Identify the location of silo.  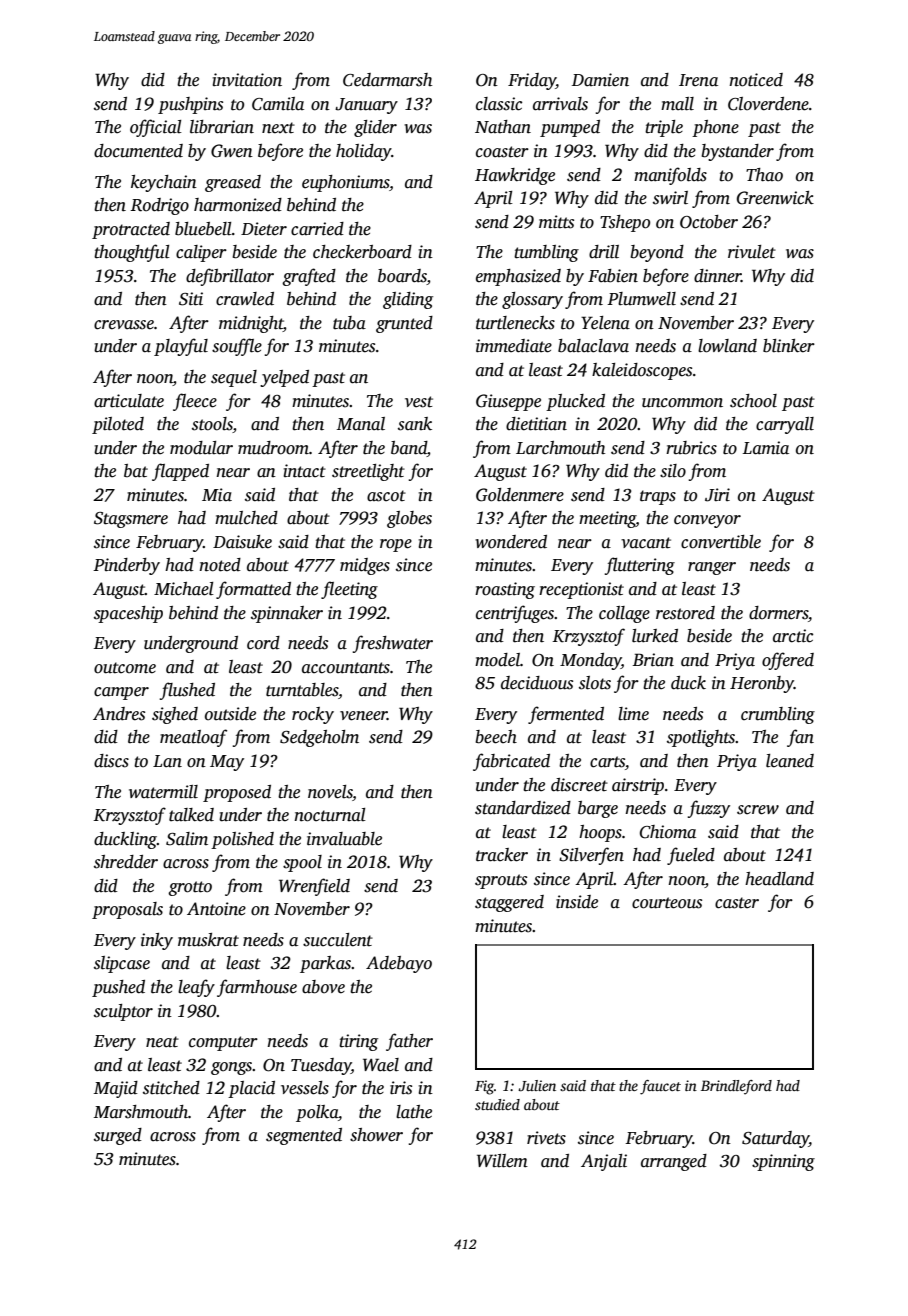
(673, 471).
